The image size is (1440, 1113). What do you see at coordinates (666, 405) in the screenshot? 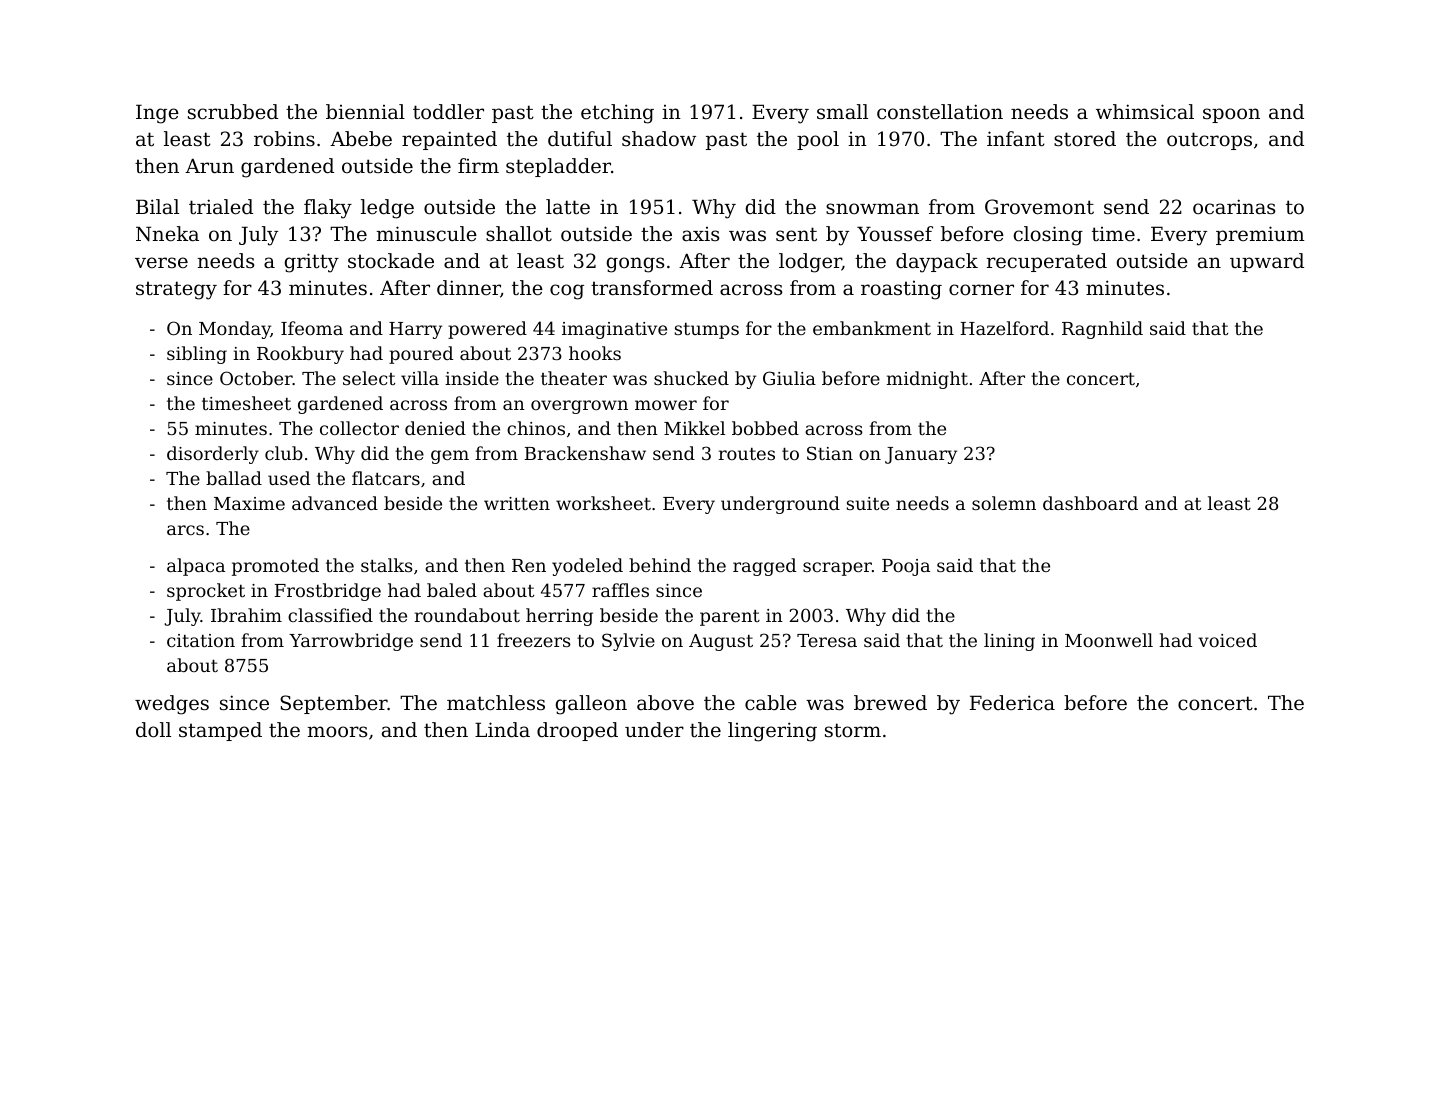
I see `mower` at bounding box center [666, 405].
